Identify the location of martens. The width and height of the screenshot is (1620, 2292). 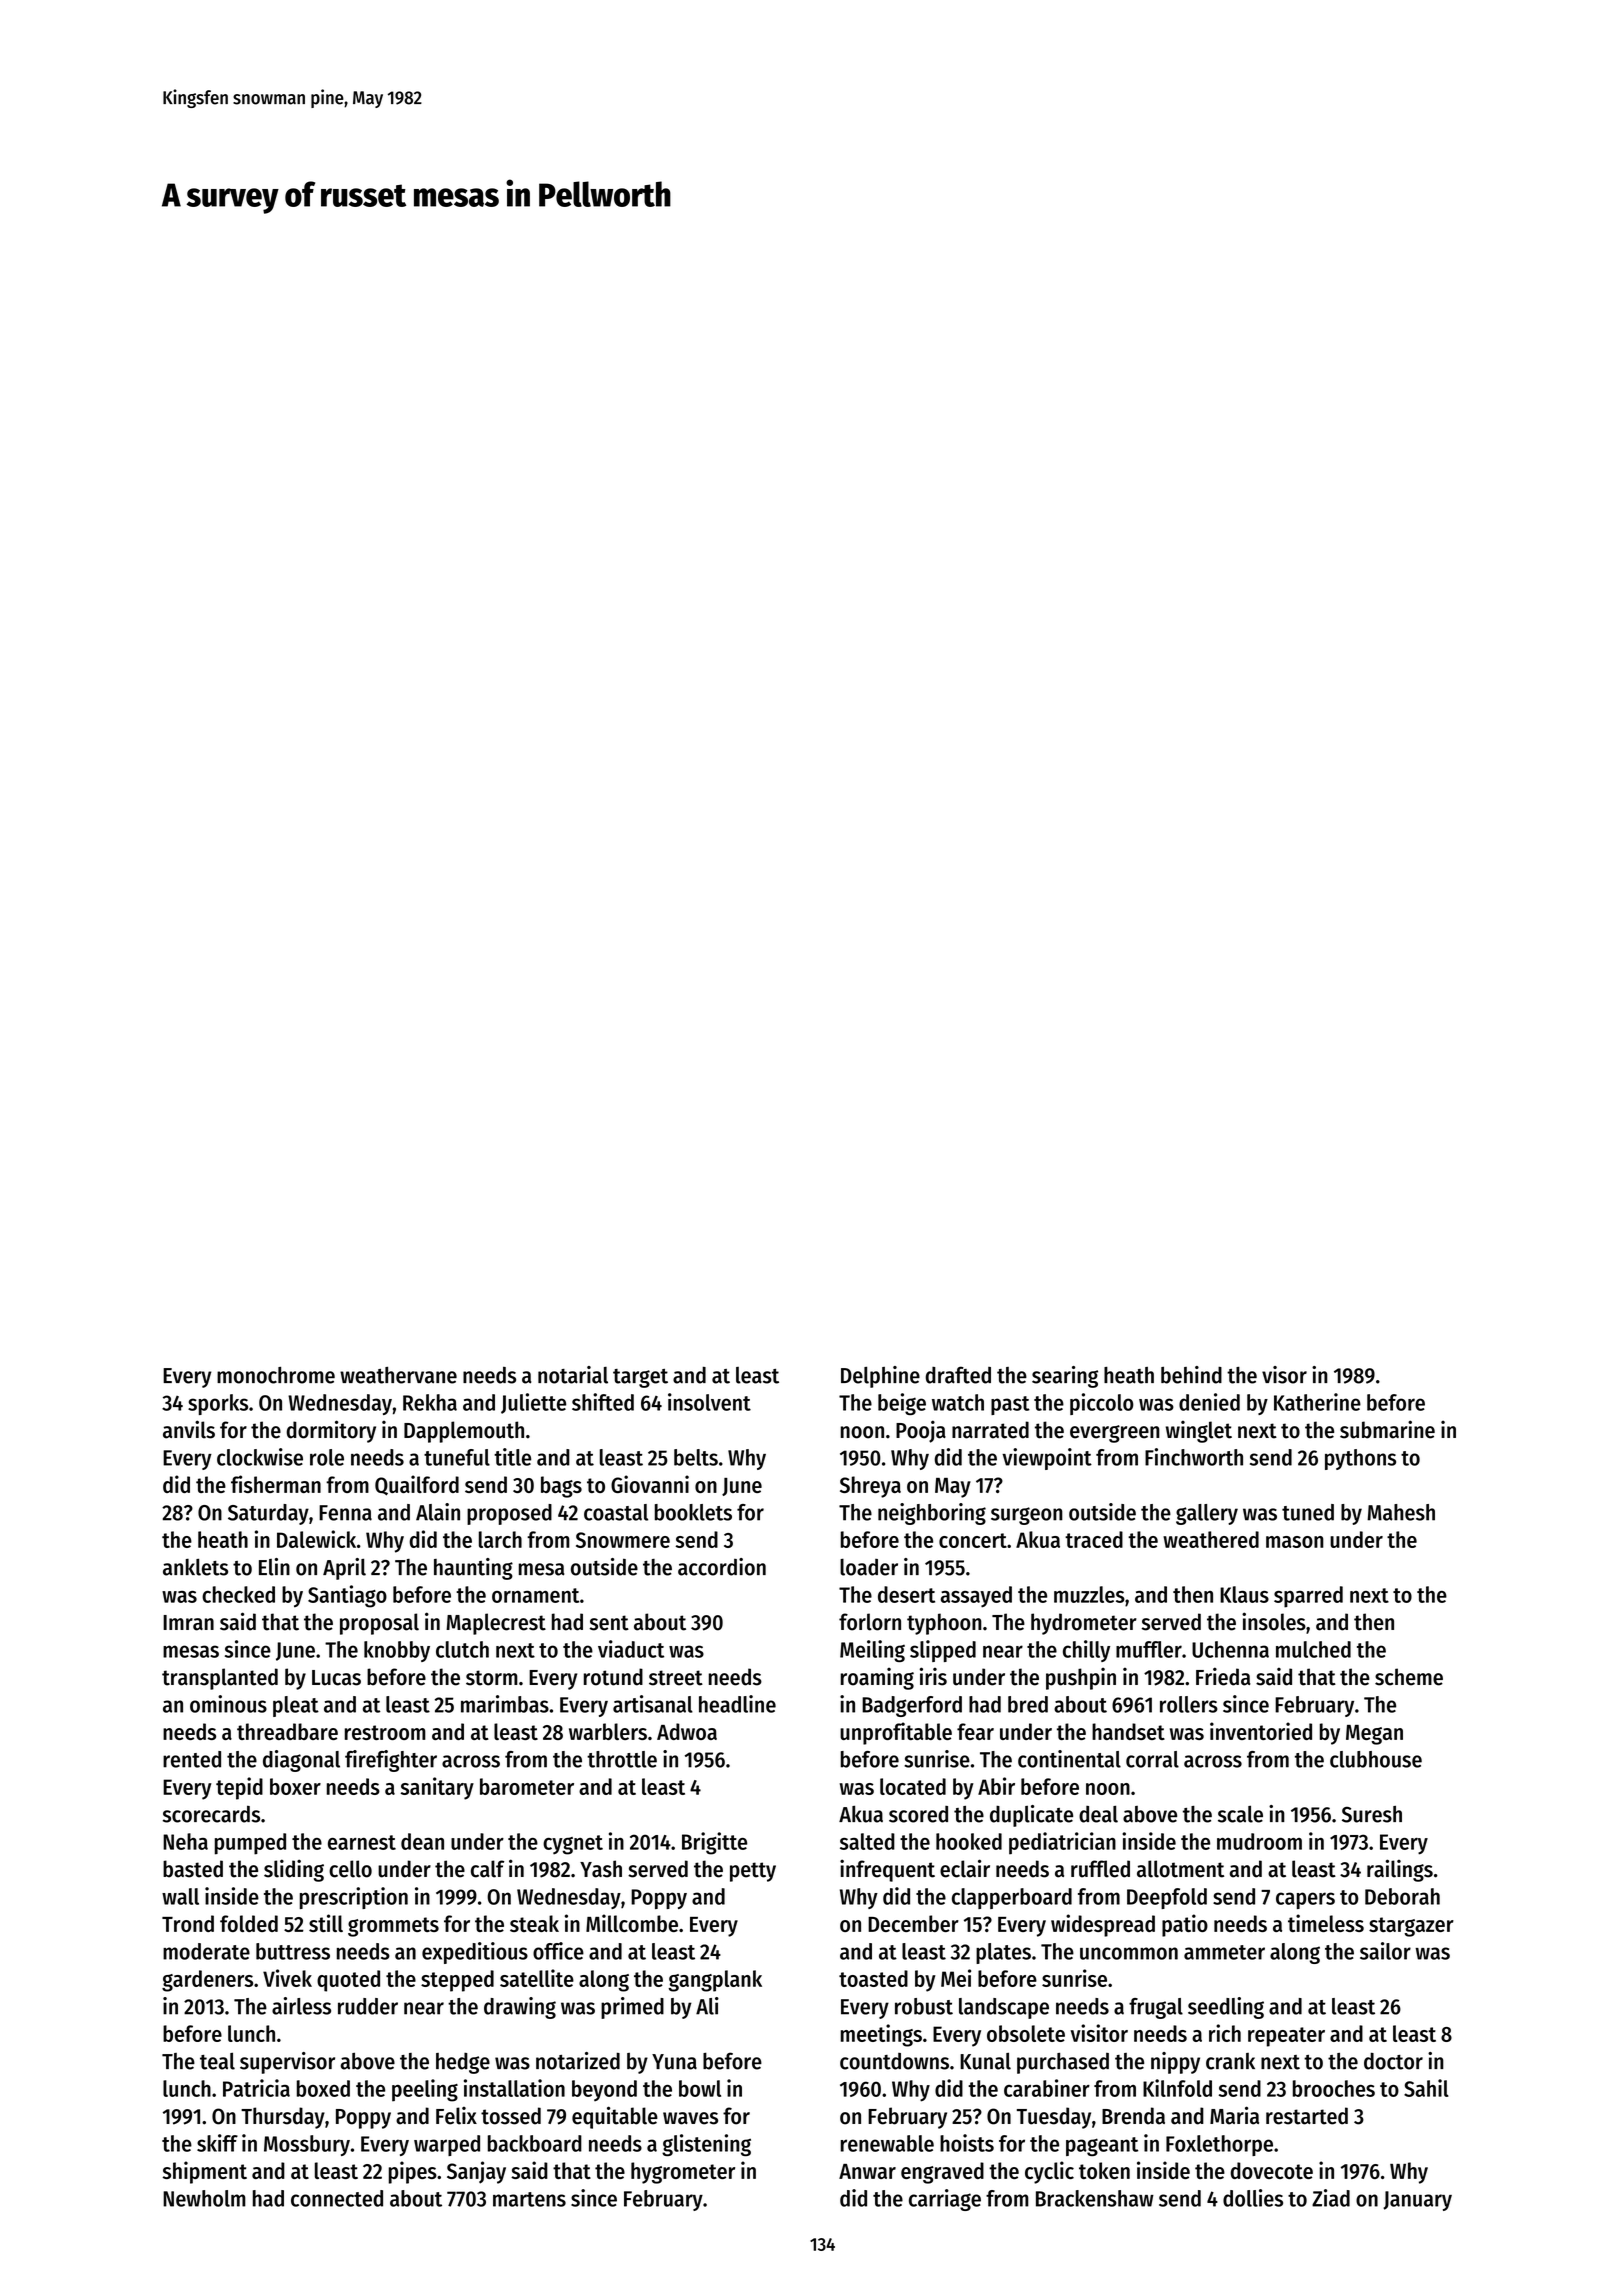
(529, 2199).
